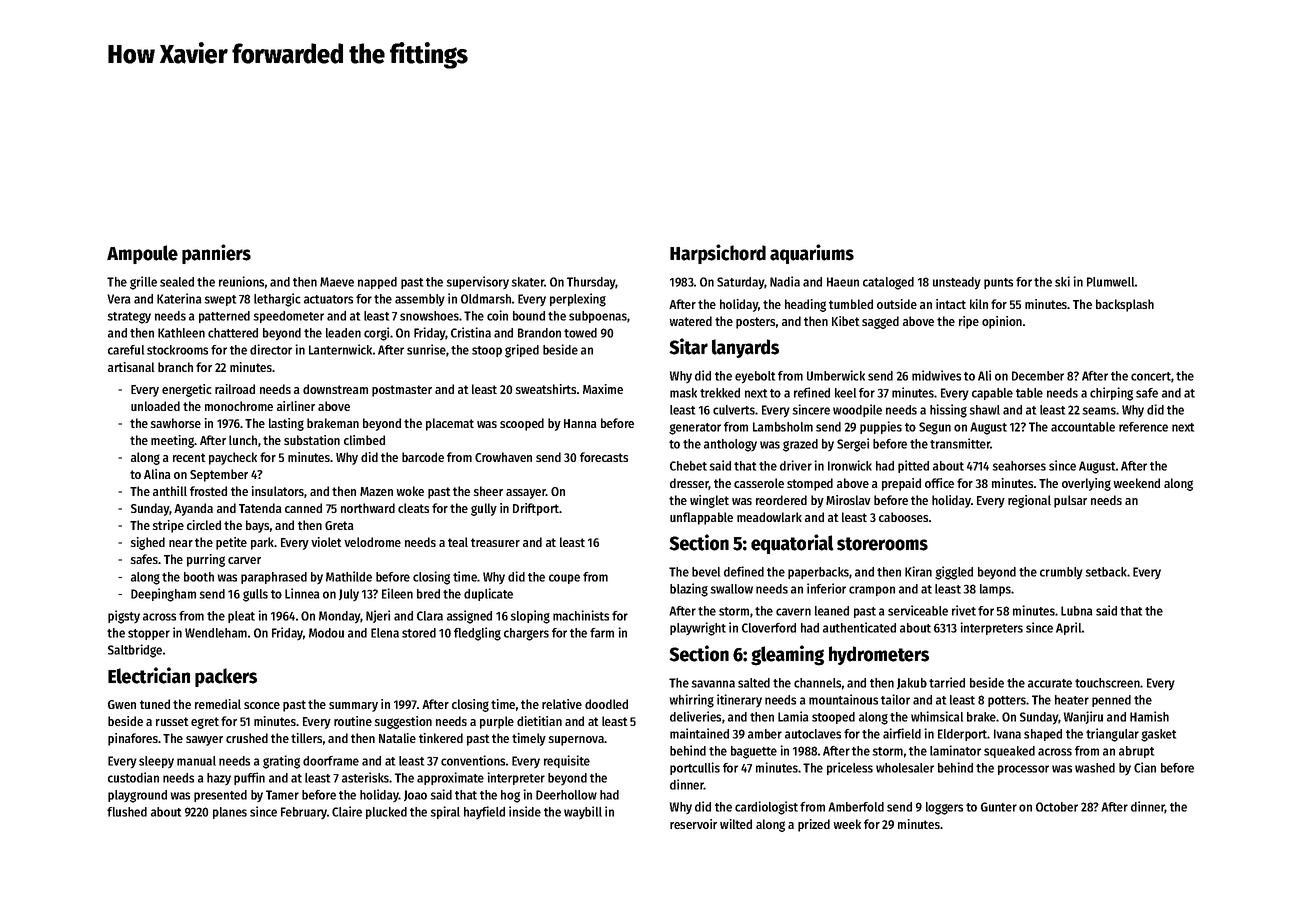 The image size is (1308, 924). I want to click on lanyards, so click(745, 348).
